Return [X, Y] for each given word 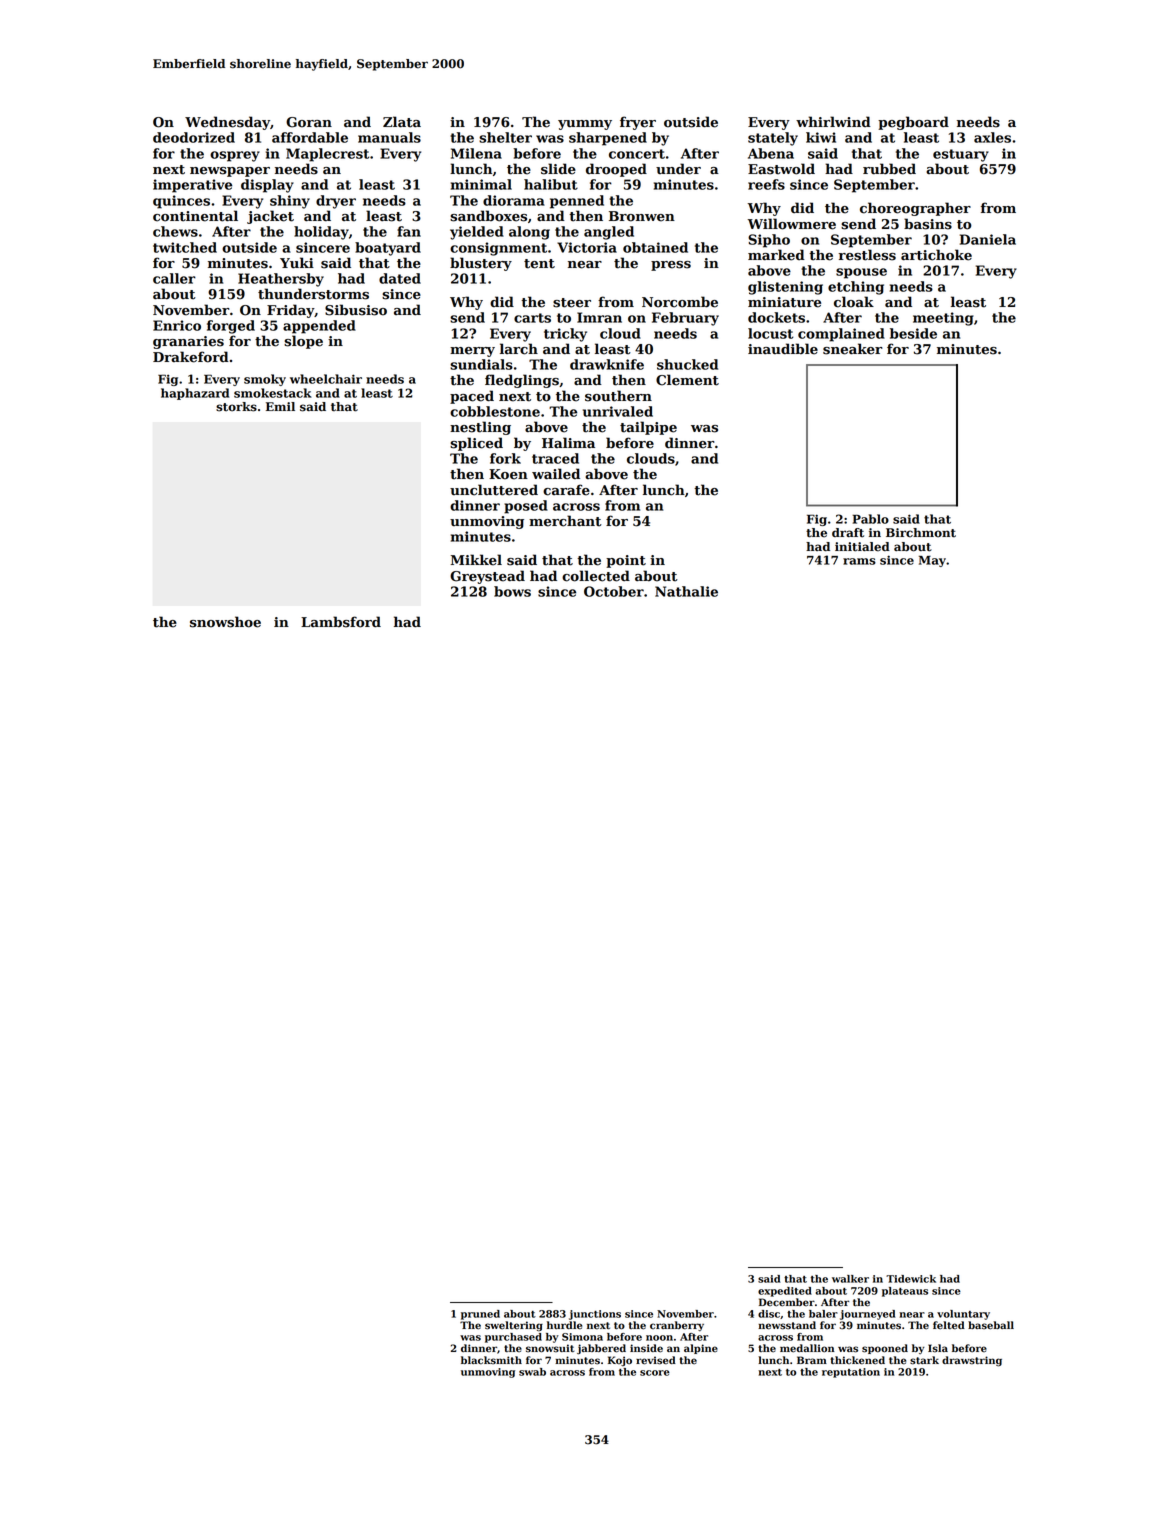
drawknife [607, 364]
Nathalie [686, 591]
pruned [480, 1315]
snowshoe [225, 622]
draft [848, 533]
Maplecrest [327, 155]
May [932, 561]
